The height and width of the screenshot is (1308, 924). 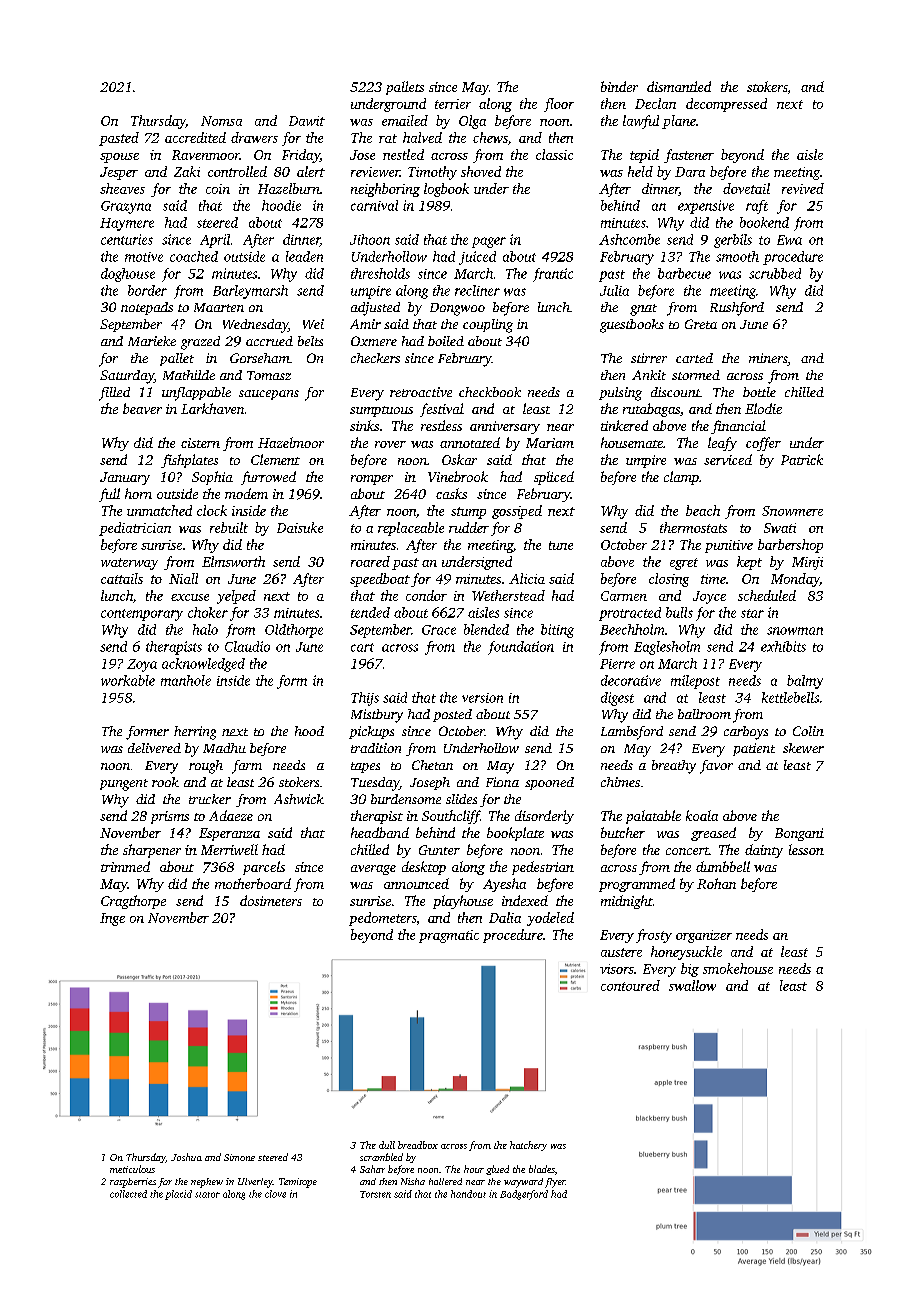 What do you see at coordinates (704, 714) in the screenshot?
I see `ballroom` at bounding box center [704, 714].
